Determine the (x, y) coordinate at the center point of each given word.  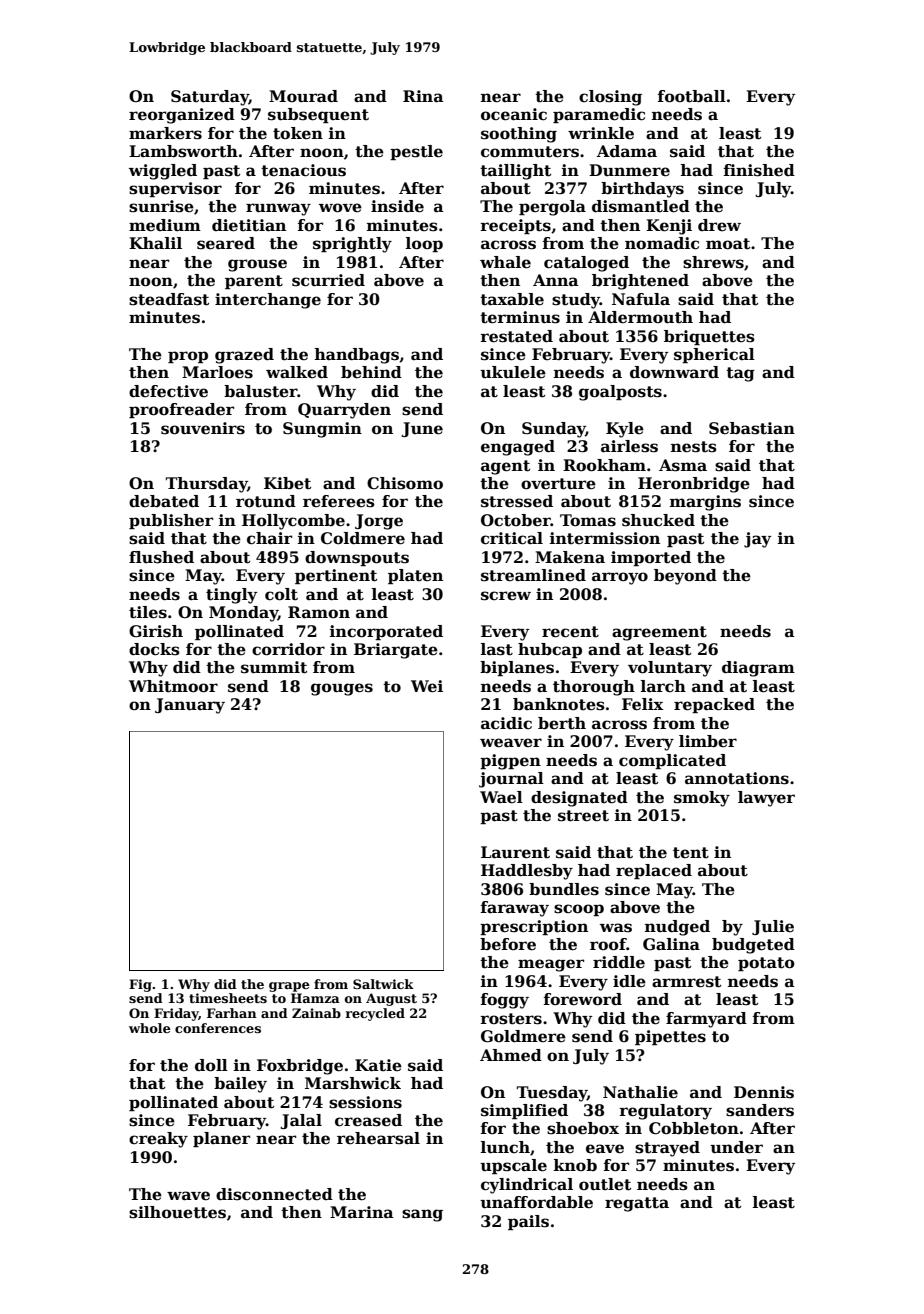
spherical (714, 355)
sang (422, 1215)
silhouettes (177, 1212)
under (736, 1147)
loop (424, 244)
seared (226, 243)
